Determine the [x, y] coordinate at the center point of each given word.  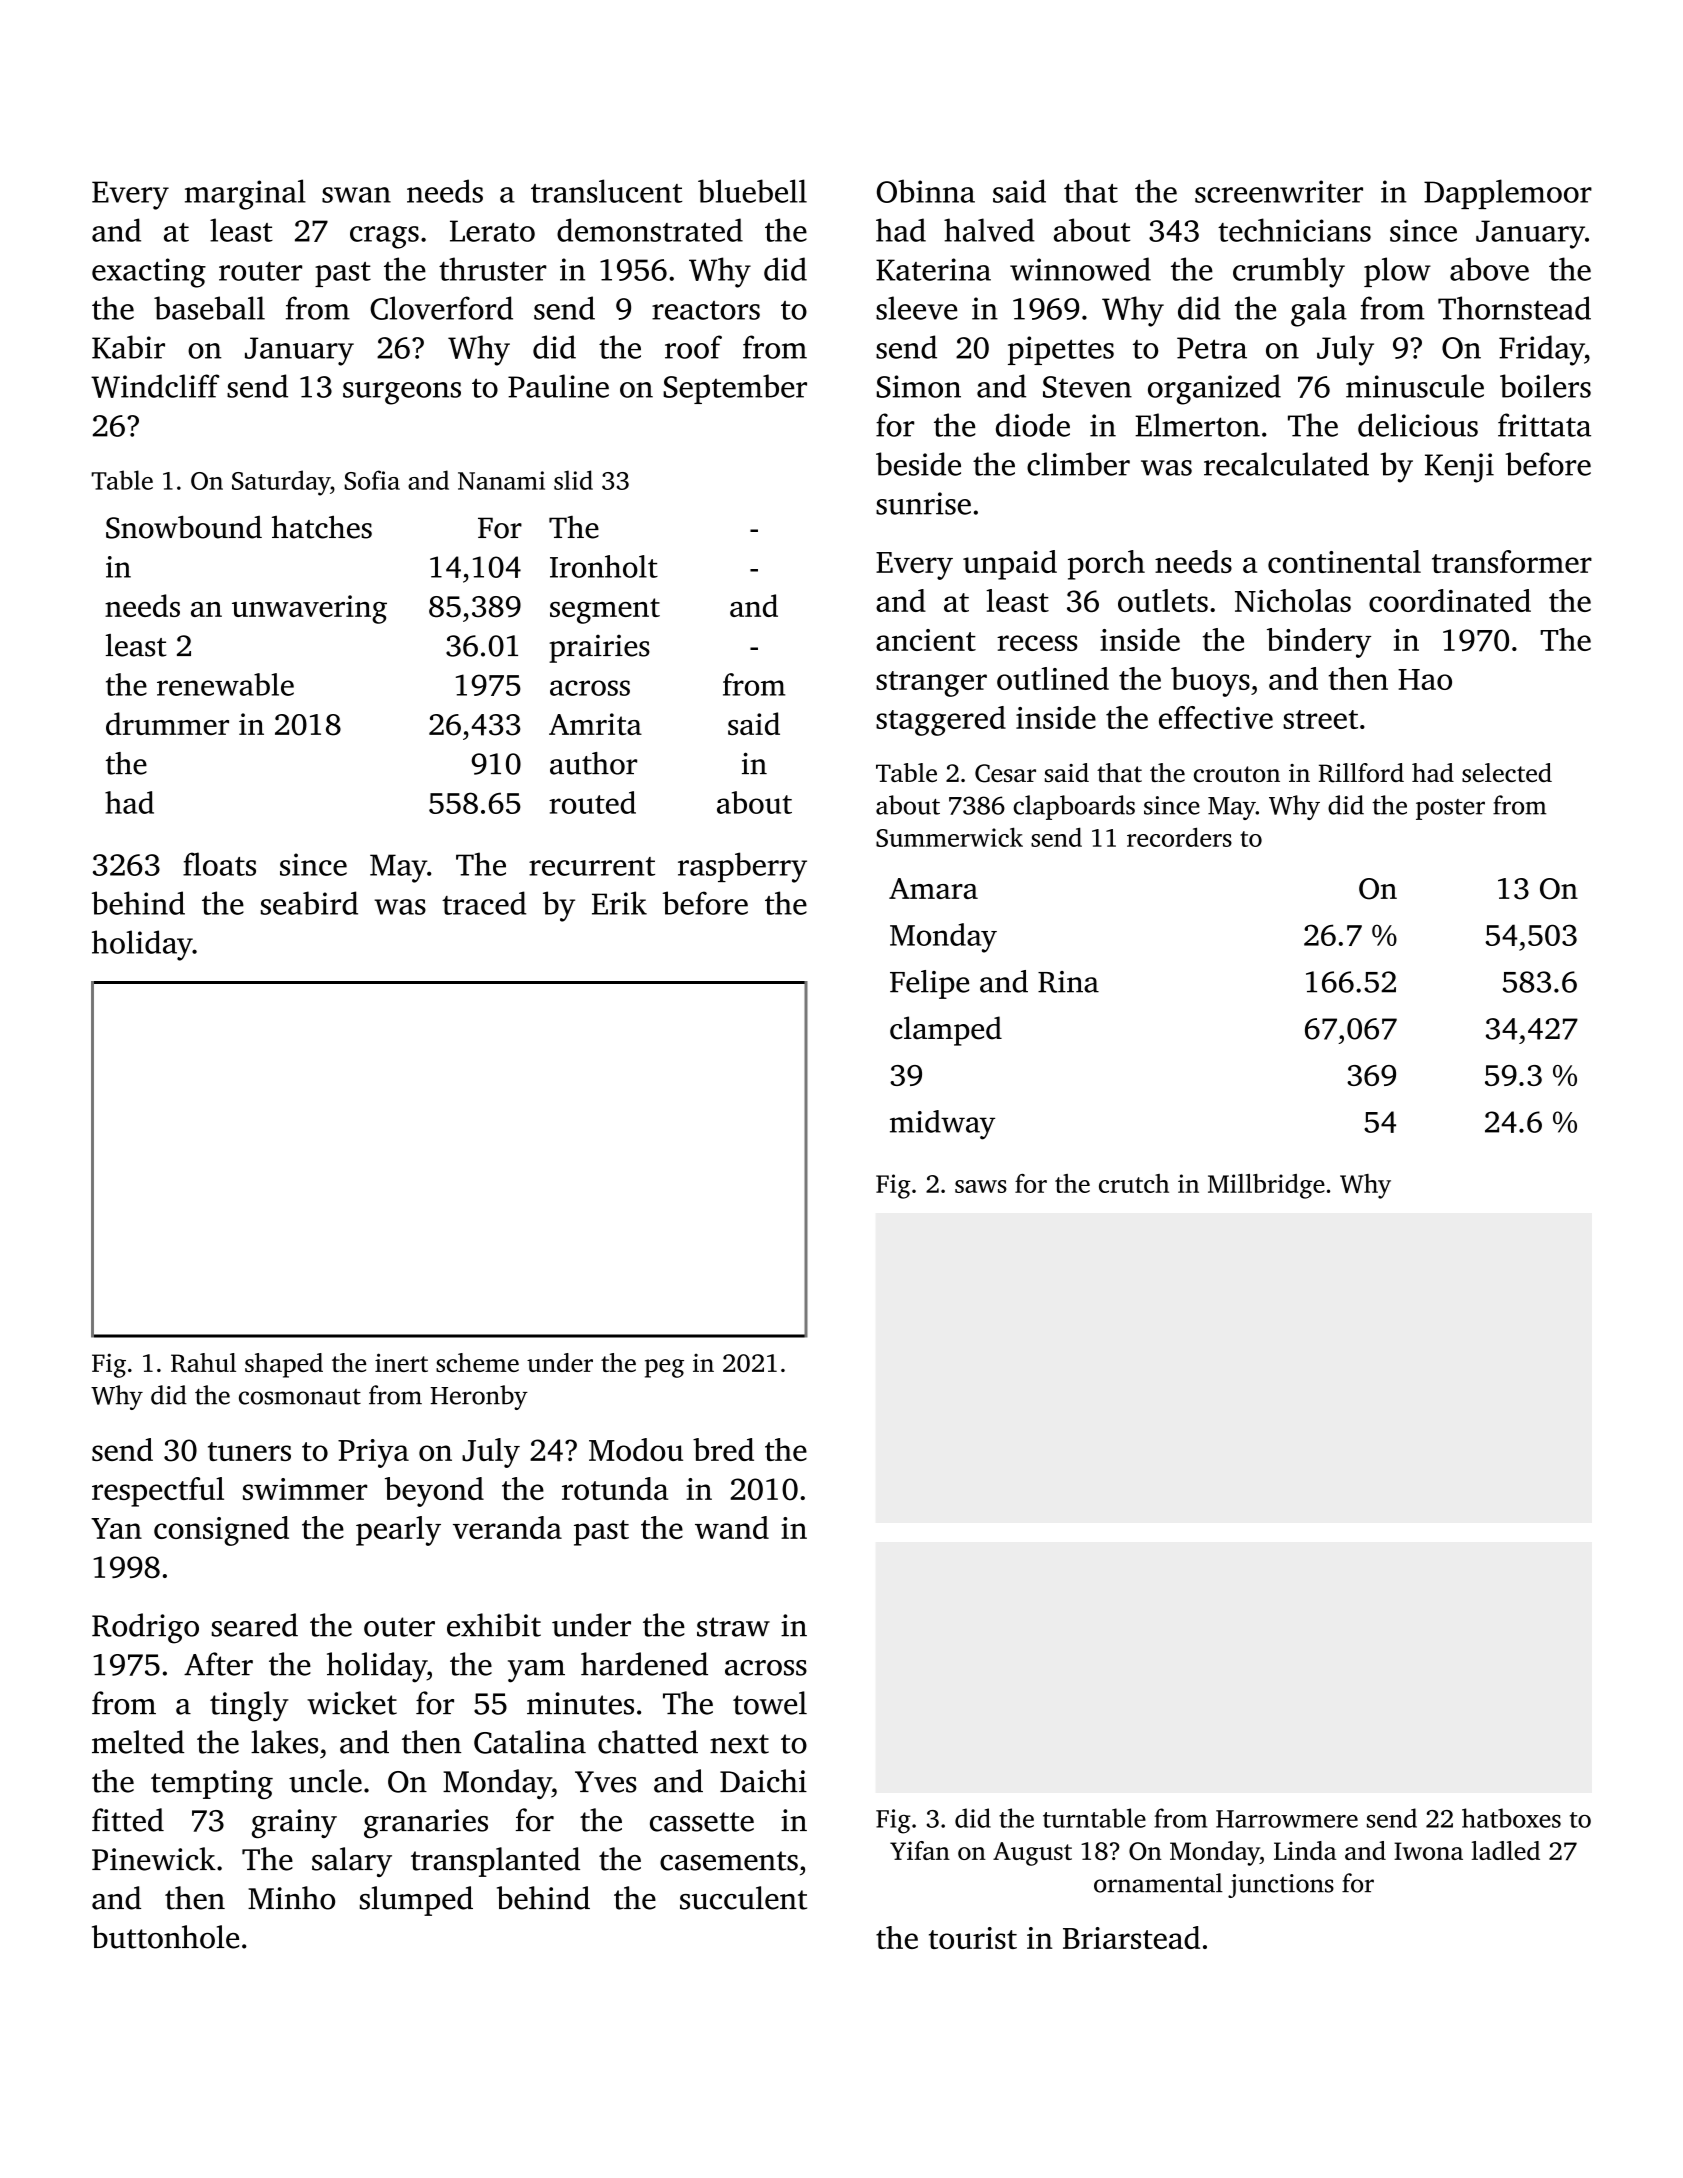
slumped [416, 1901]
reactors [706, 310]
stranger [931, 684]
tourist [973, 1938]
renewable [225, 684]
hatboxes [1511, 1818]
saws [981, 1186]
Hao [1425, 679]
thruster [493, 269]
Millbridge [1266, 1186]
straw [733, 1627]
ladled [1506, 1850]
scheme [477, 1362]
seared [255, 1625]
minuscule [1415, 386]
